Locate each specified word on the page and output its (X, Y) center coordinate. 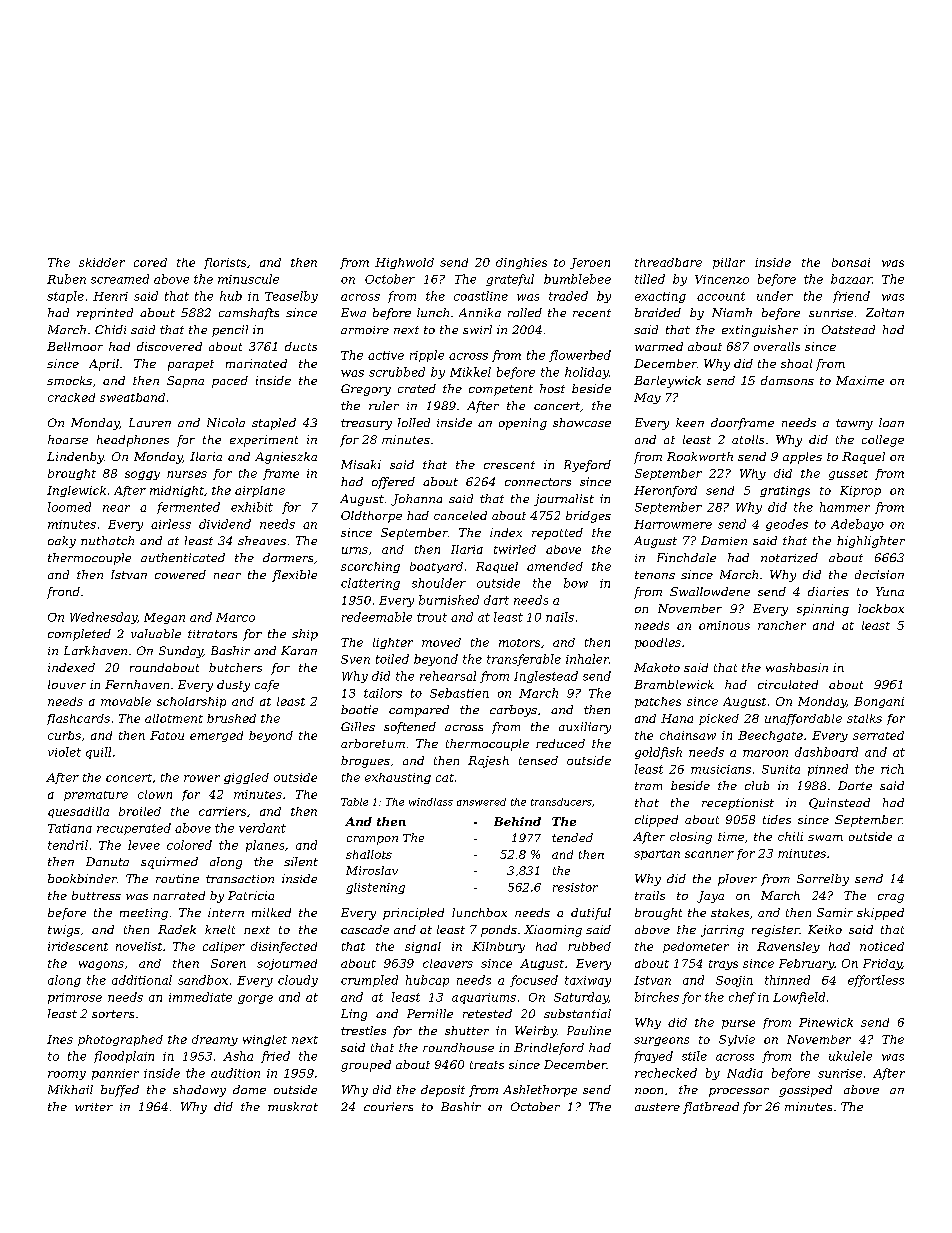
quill (98, 753)
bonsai (851, 262)
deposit (443, 1091)
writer (94, 1107)
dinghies (521, 263)
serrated (878, 735)
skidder (102, 262)
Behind (517, 821)
